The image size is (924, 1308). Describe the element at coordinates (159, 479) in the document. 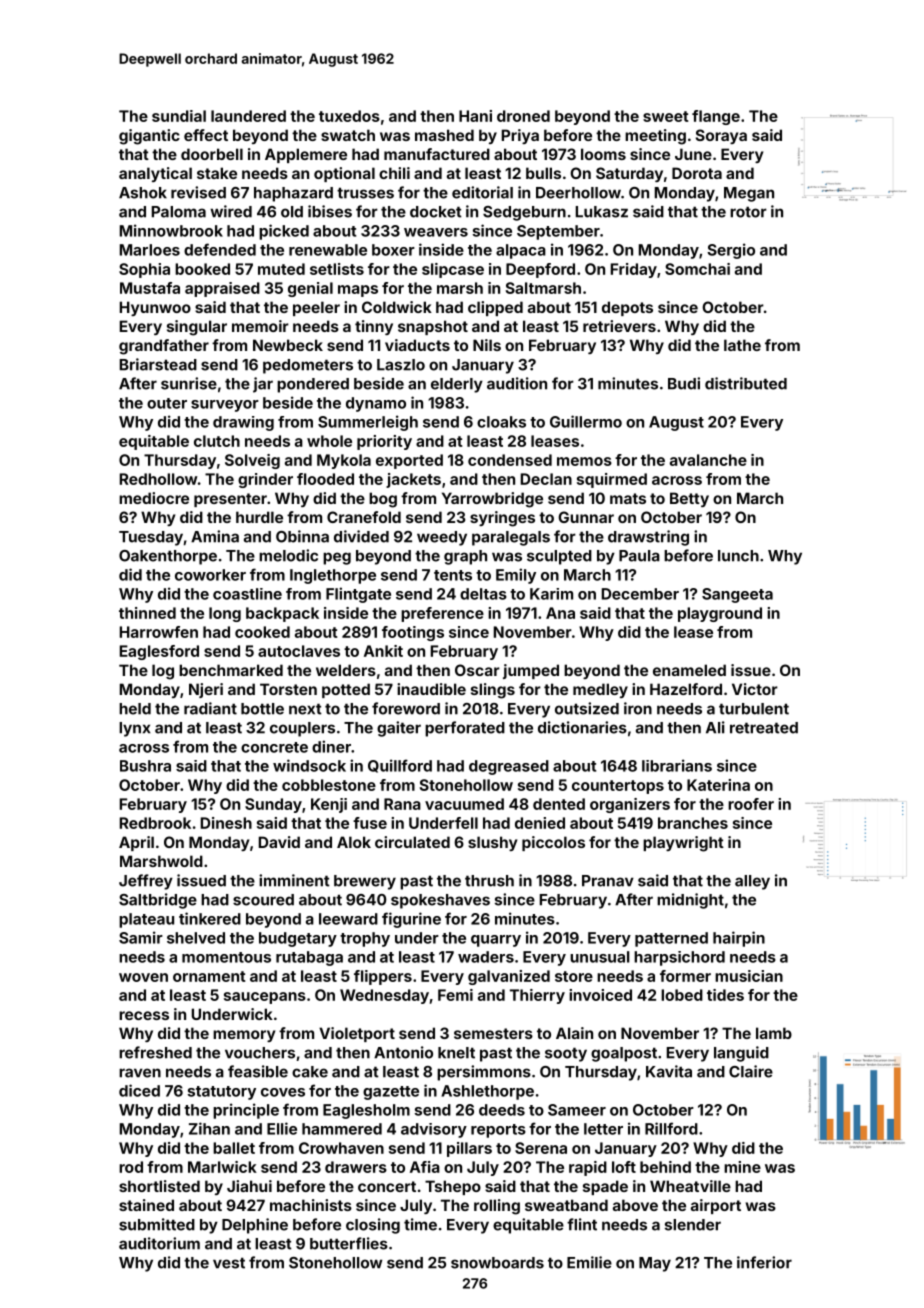

I see `Redhollow` at that location.
